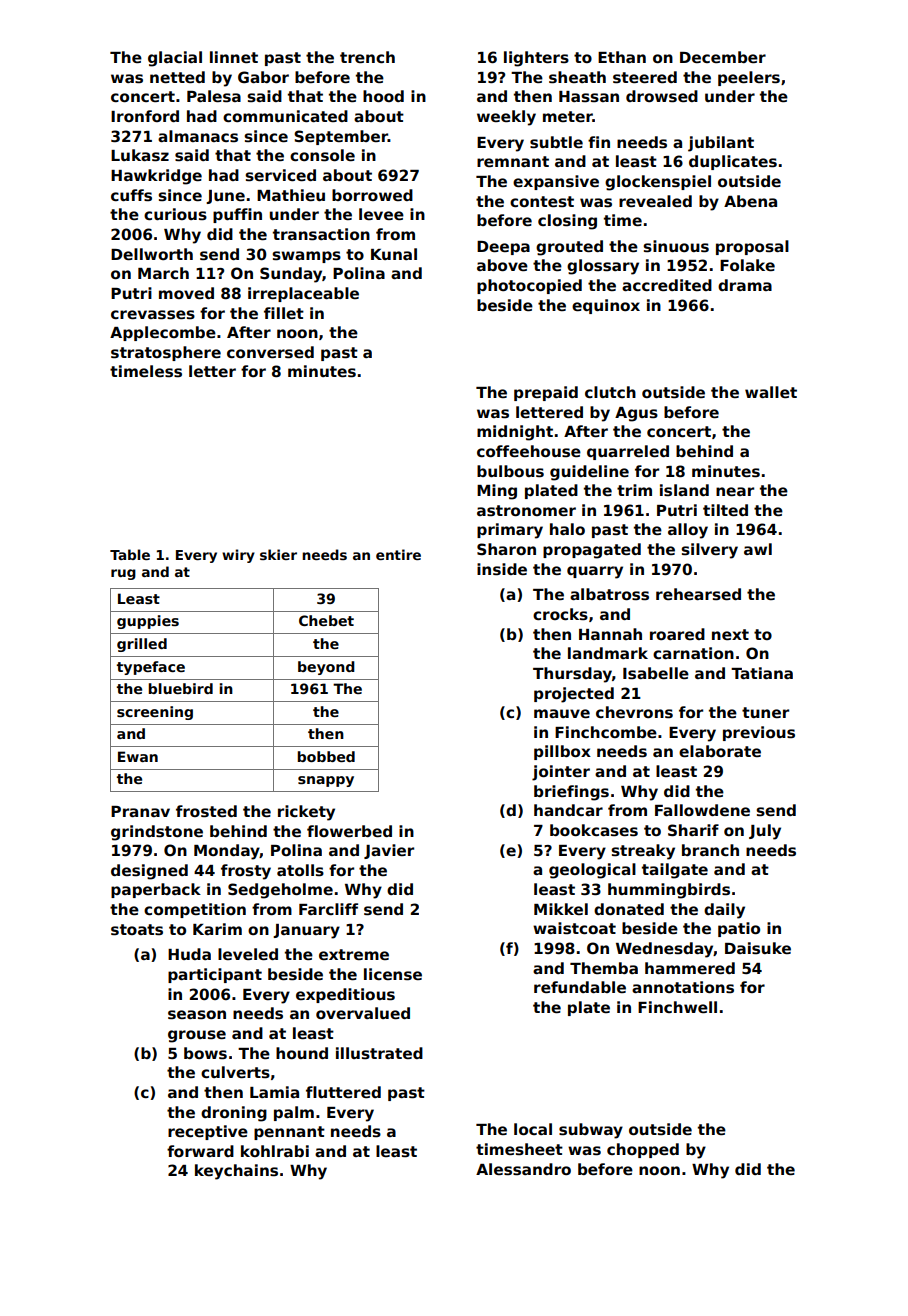 The image size is (908, 1316). I want to click on September, so click(341, 137).
